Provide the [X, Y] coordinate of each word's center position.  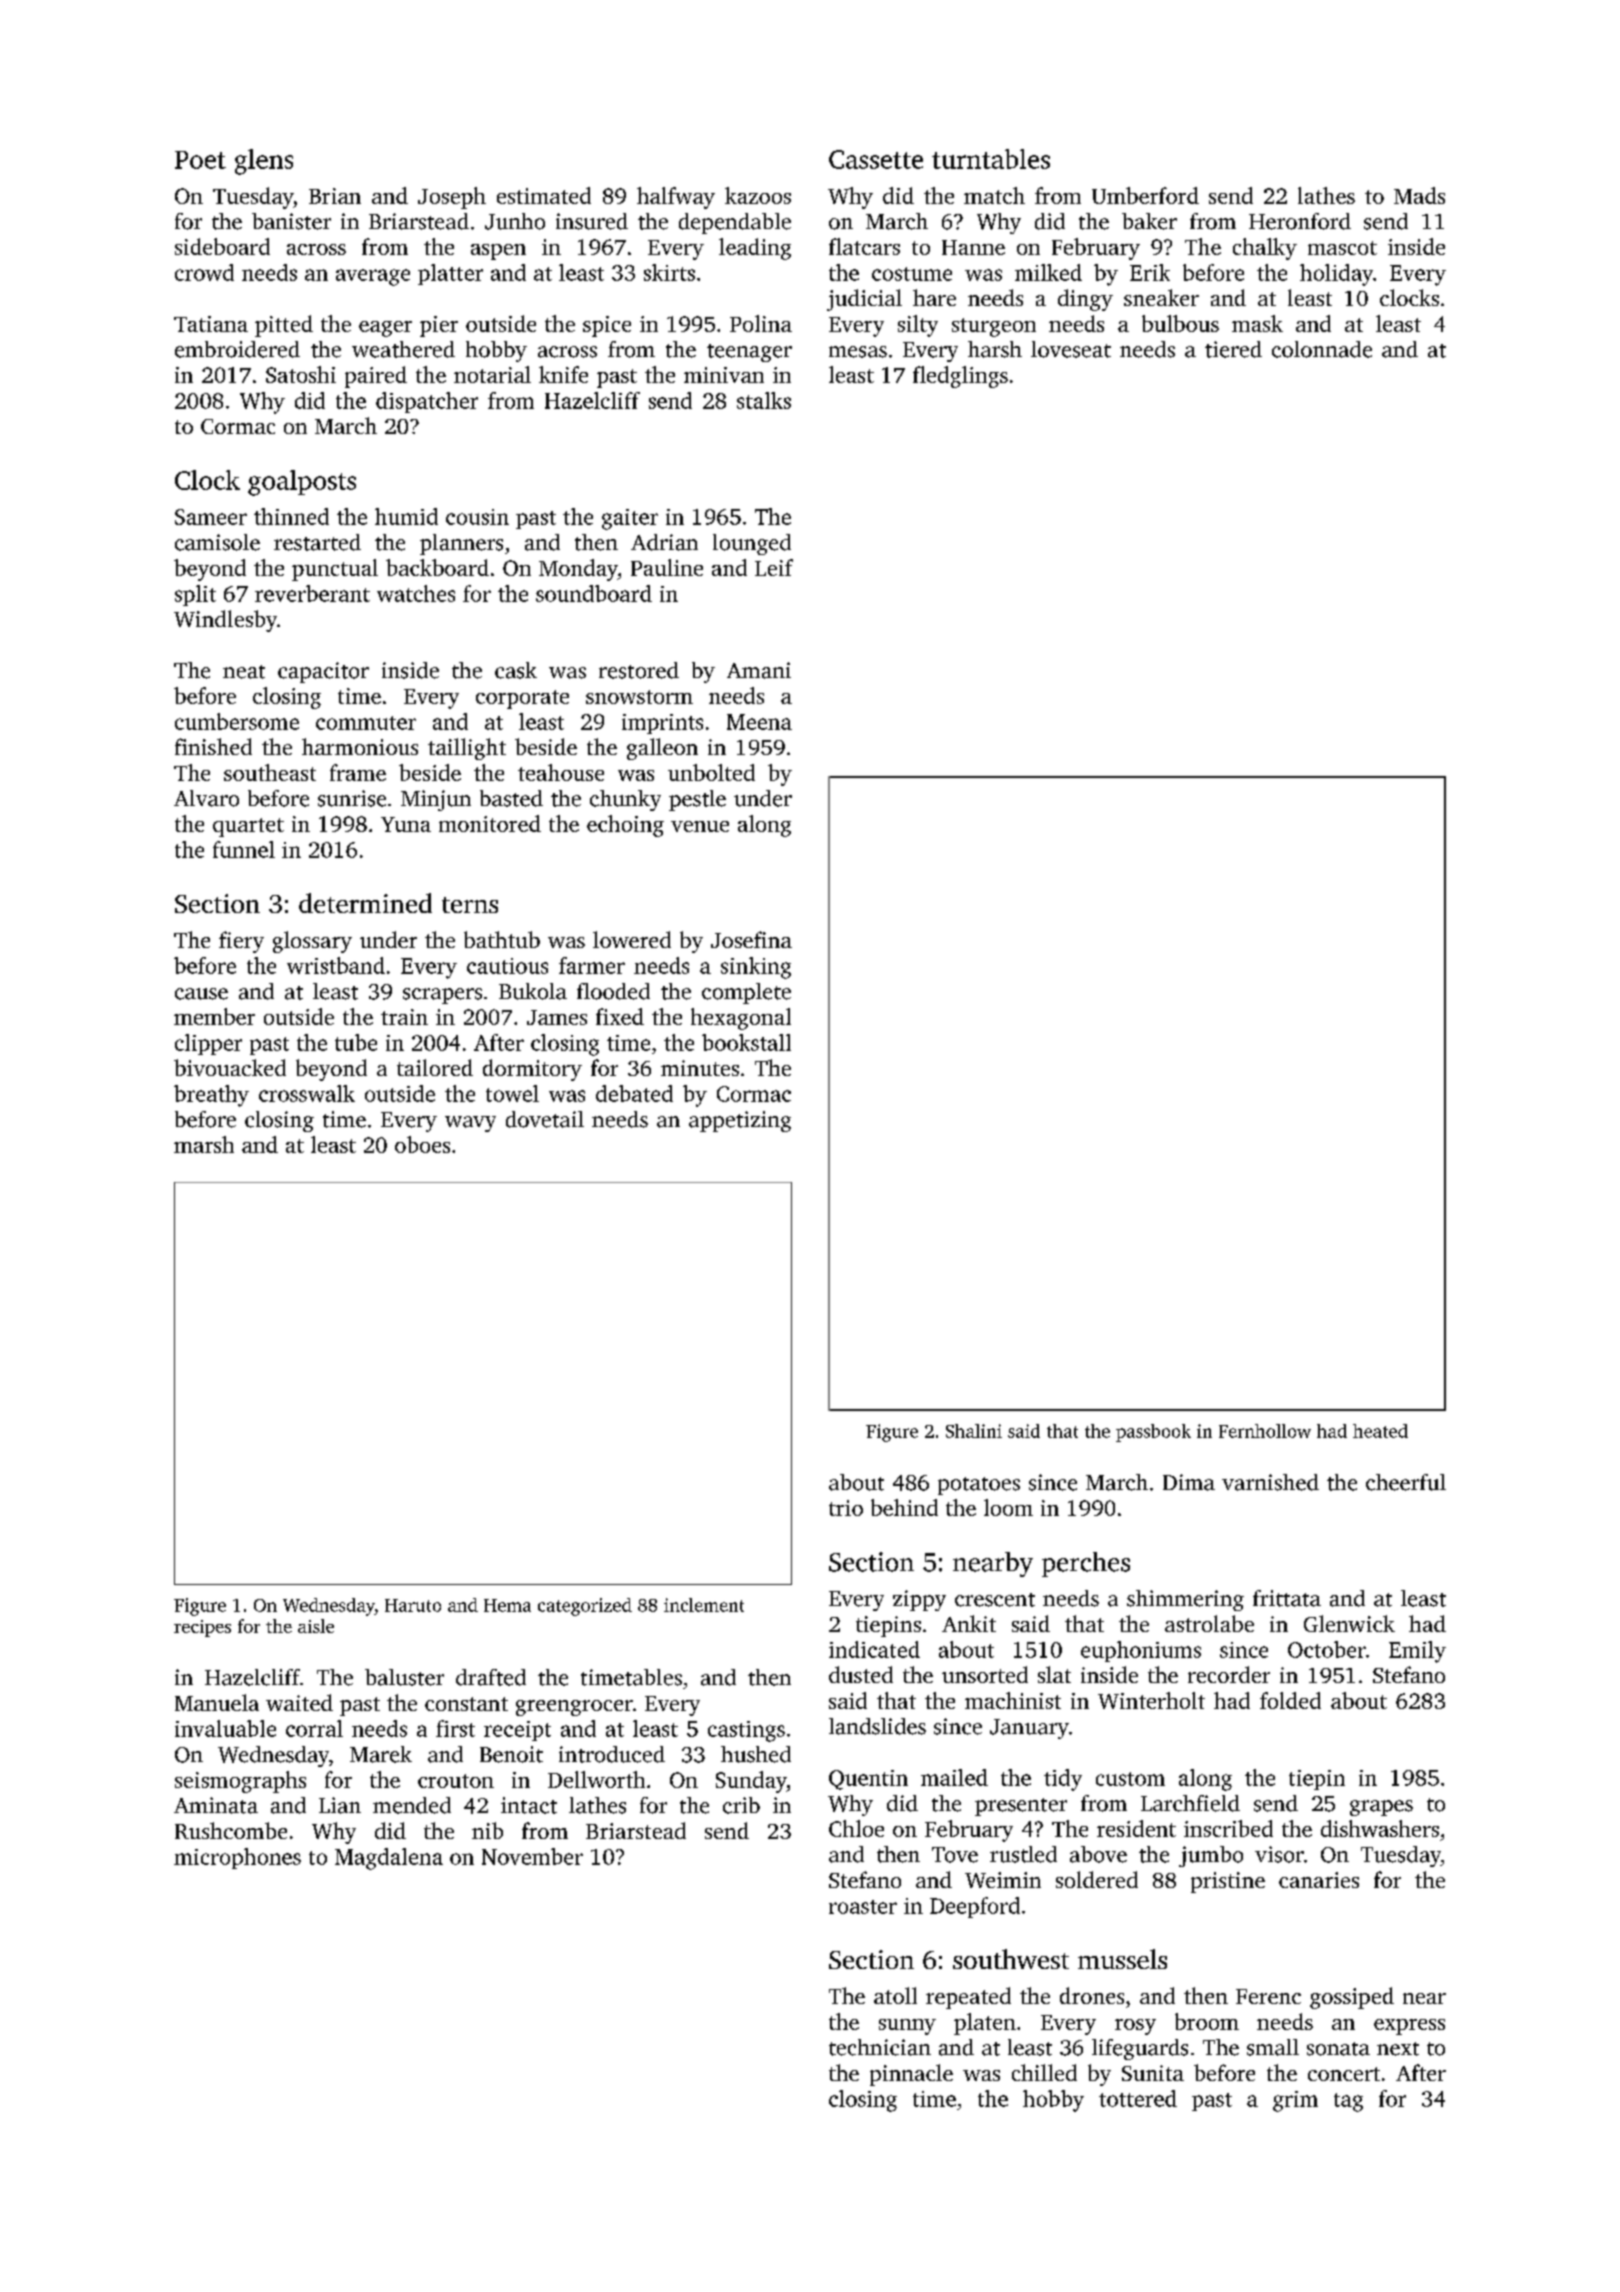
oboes [422, 1144]
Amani [759, 670]
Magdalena [389, 1859]
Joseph [452, 198]
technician [880, 2047]
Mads [1419, 195]
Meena [759, 722]
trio [846, 1508]
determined [365, 903]
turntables [991, 159]
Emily [1417, 1652]
